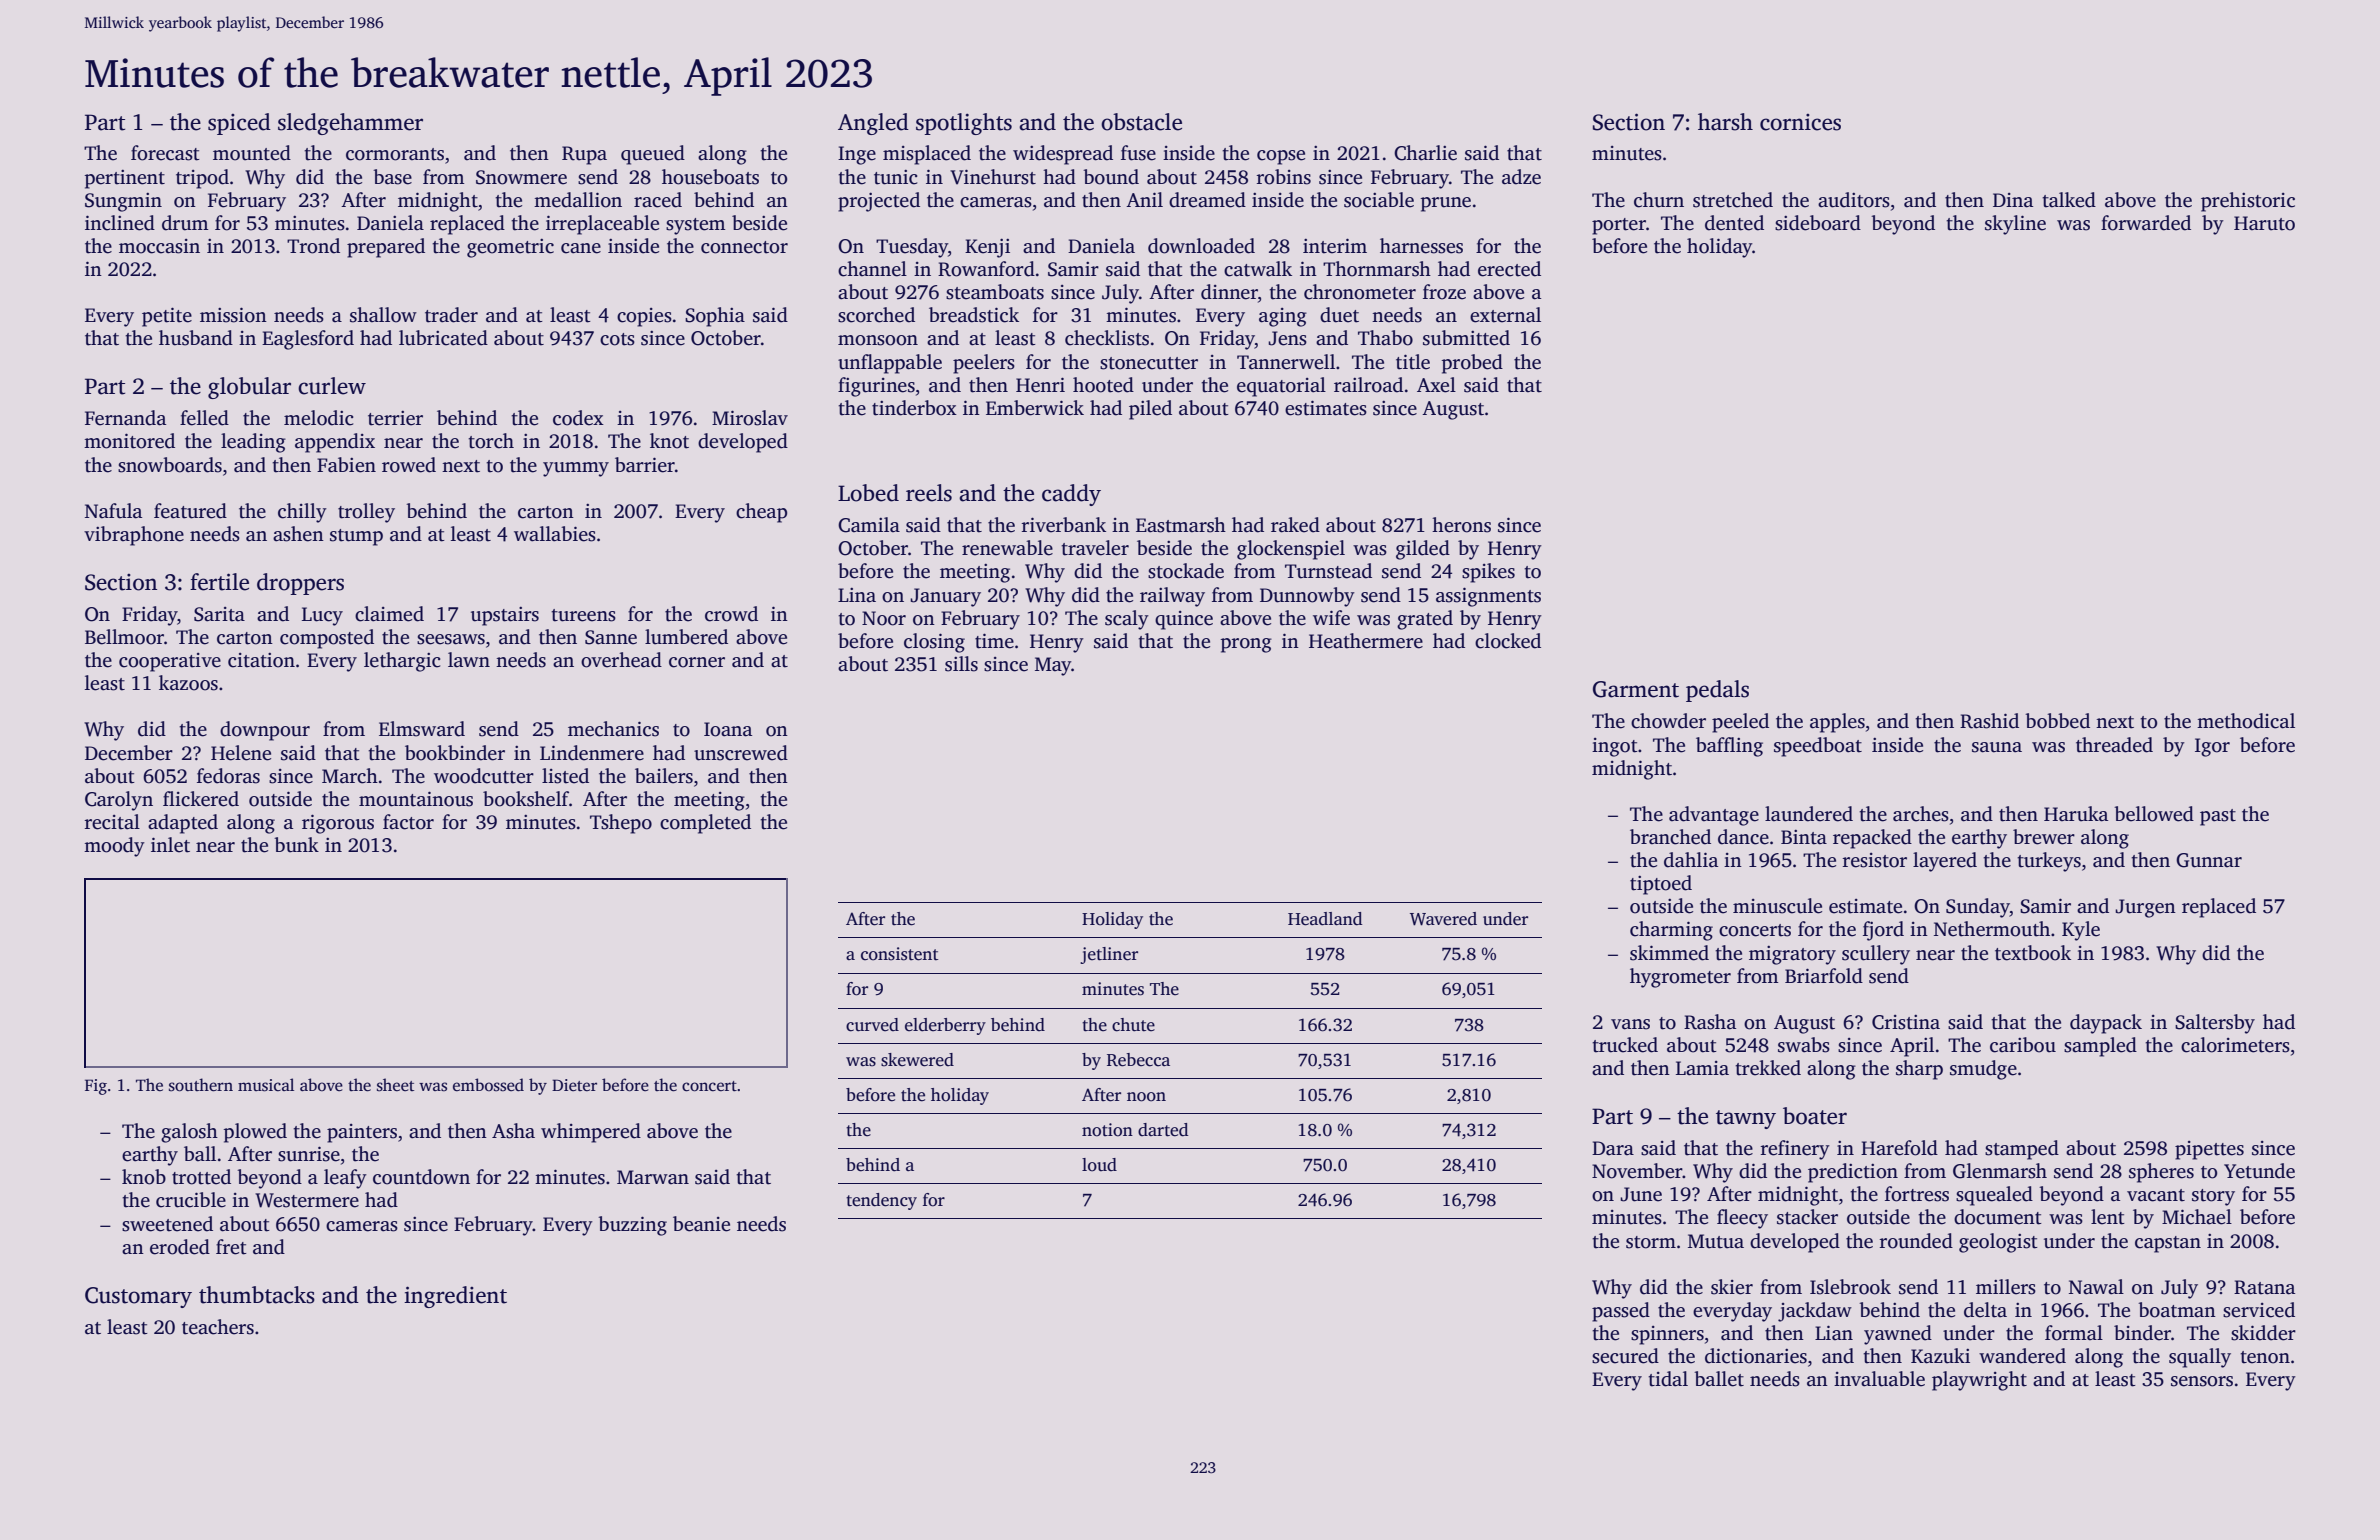 The image size is (2380, 1540). Describe the element at coordinates (2013, 200) in the screenshot. I see `Dina` at that location.
